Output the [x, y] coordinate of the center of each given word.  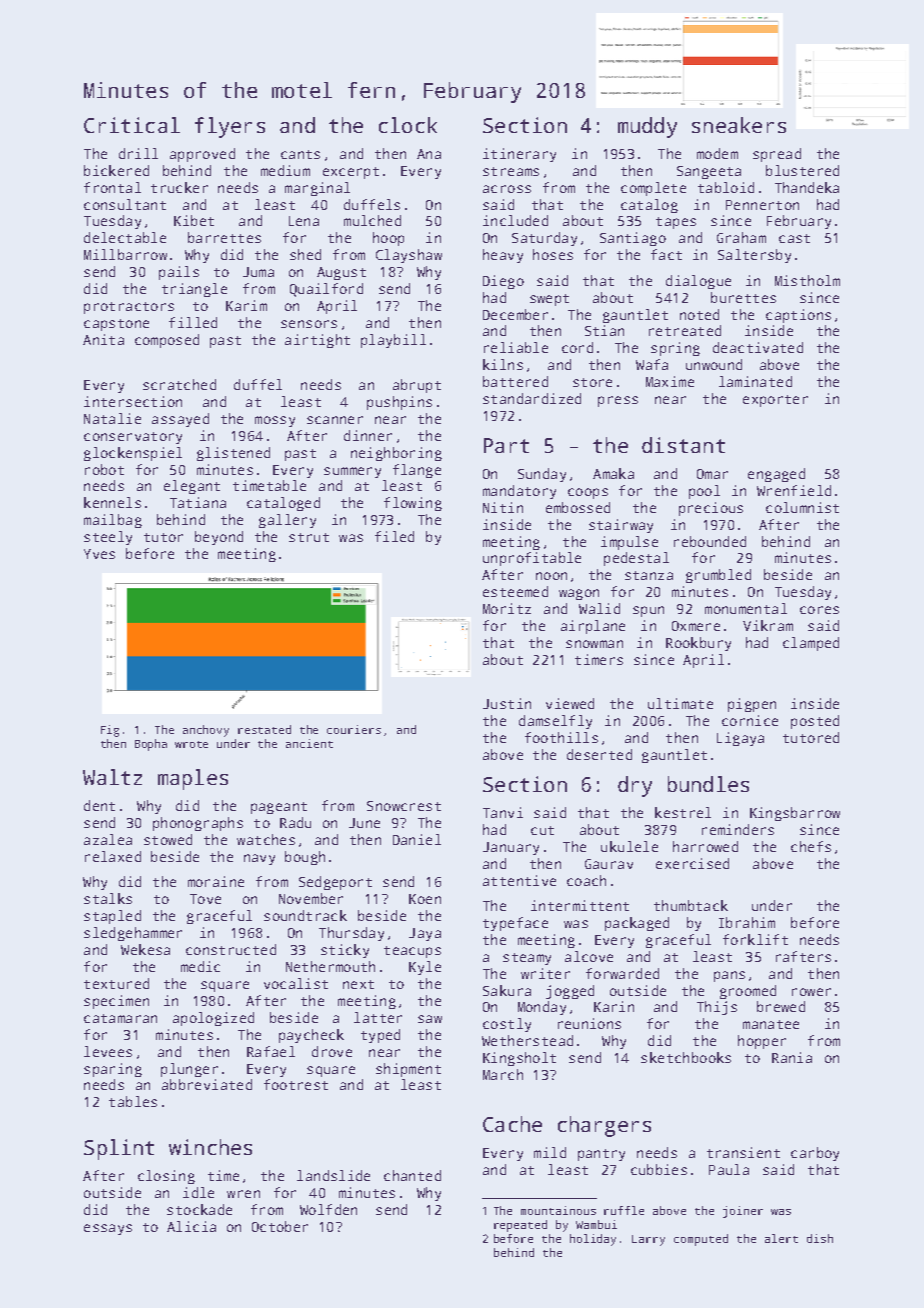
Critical [132, 125]
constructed [231, 949]
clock [408, 125]
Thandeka [807, 187]
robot [104, 469]
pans [729, 976]
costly [507, 1025]
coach [586, 880]
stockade [199, 1209]
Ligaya [740, 739]
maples [193, 779]
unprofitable [532, 559]
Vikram [768, 625]
